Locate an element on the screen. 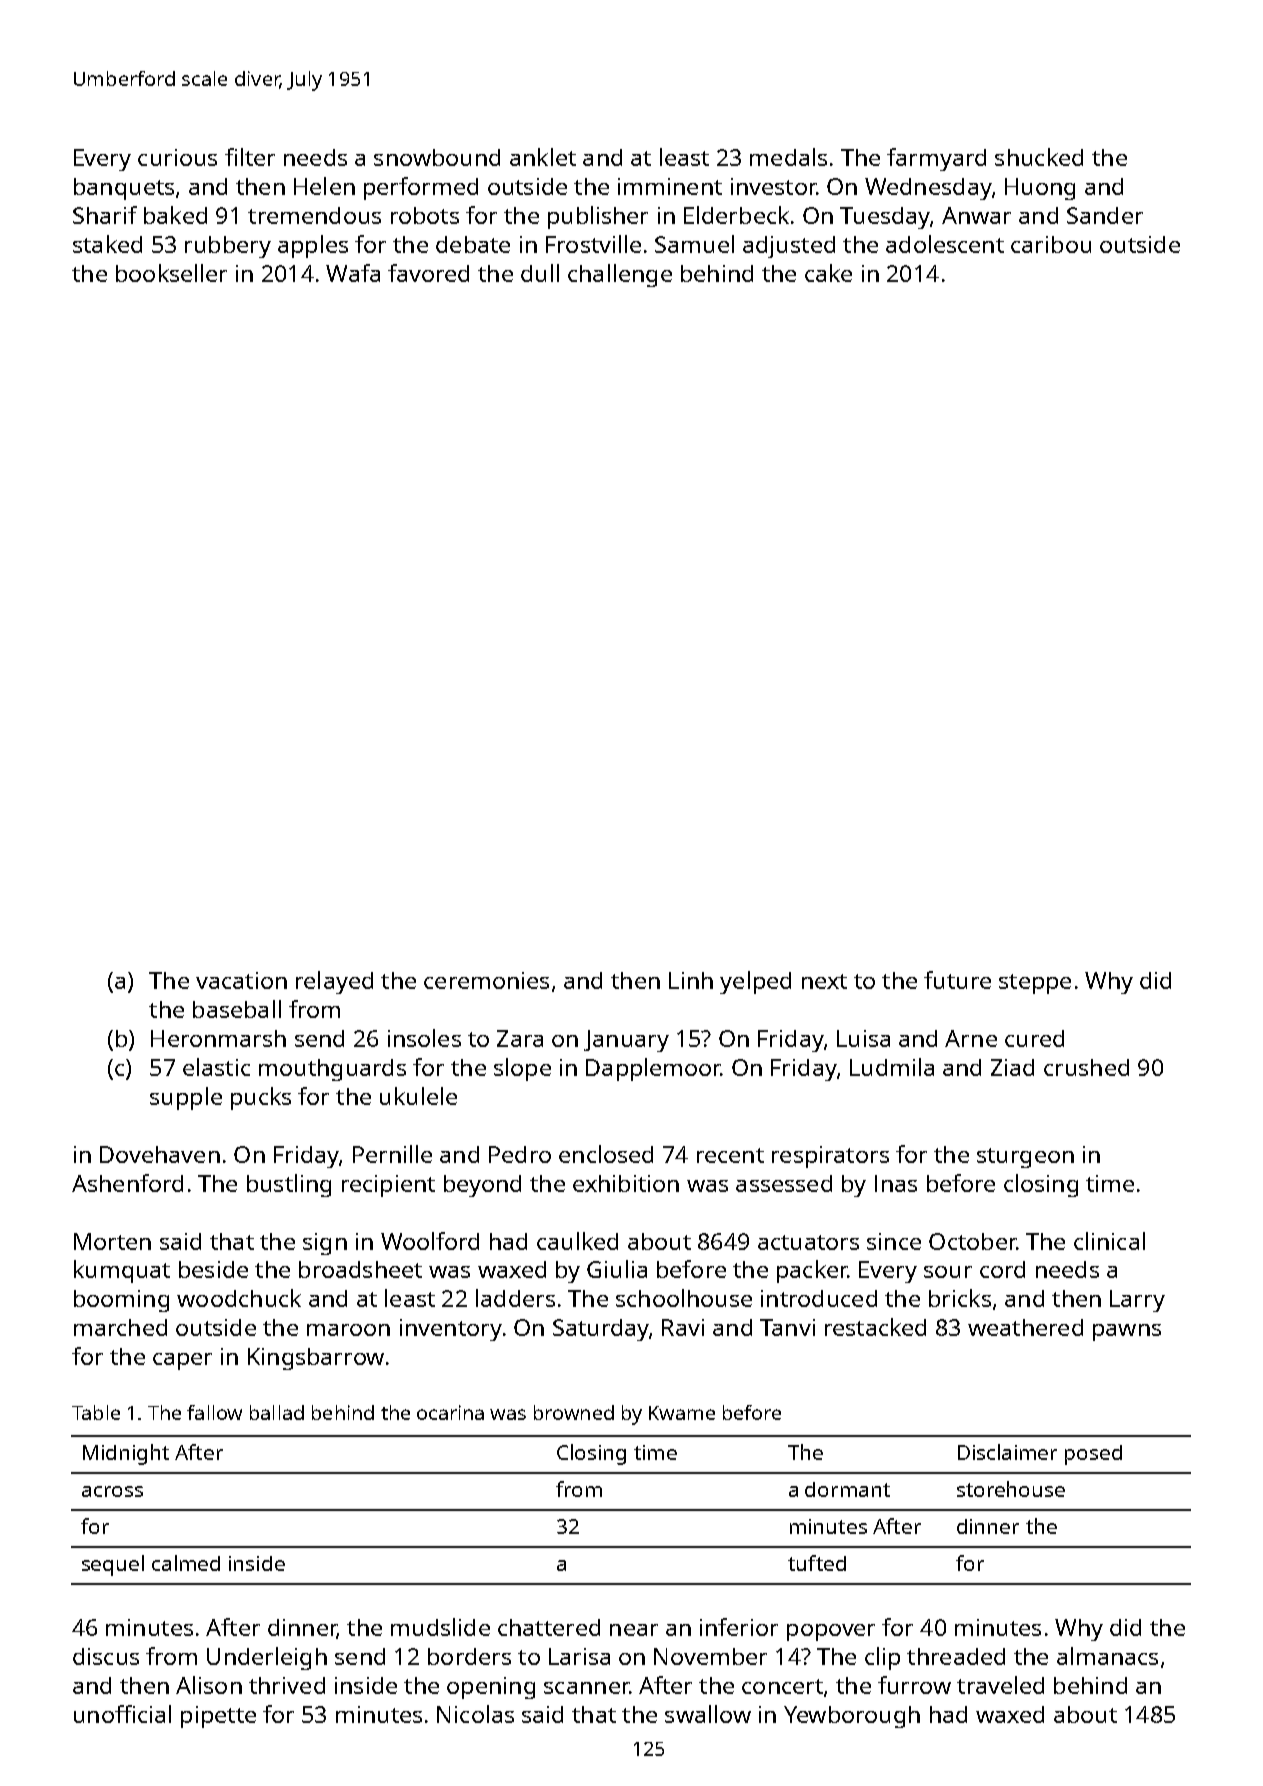 The width and height of the screenshot is (1263, 1786). unofficial is located at coordinates (122, 1714).
